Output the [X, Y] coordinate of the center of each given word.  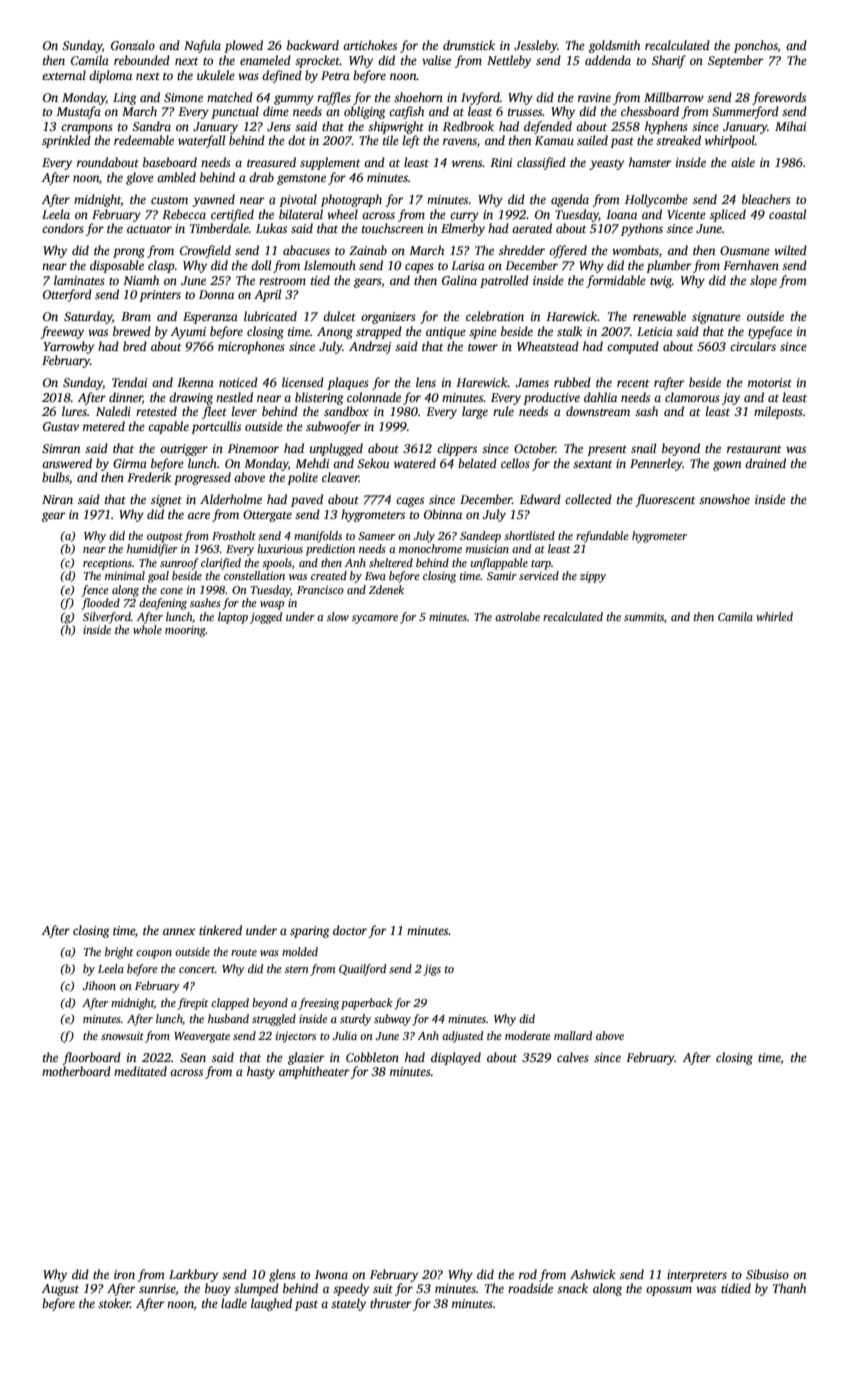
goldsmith [614, 46]
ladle [234, 1303]
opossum [669, 1291]
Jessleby [535, 46]
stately [348, 1304]
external [64, 75]
